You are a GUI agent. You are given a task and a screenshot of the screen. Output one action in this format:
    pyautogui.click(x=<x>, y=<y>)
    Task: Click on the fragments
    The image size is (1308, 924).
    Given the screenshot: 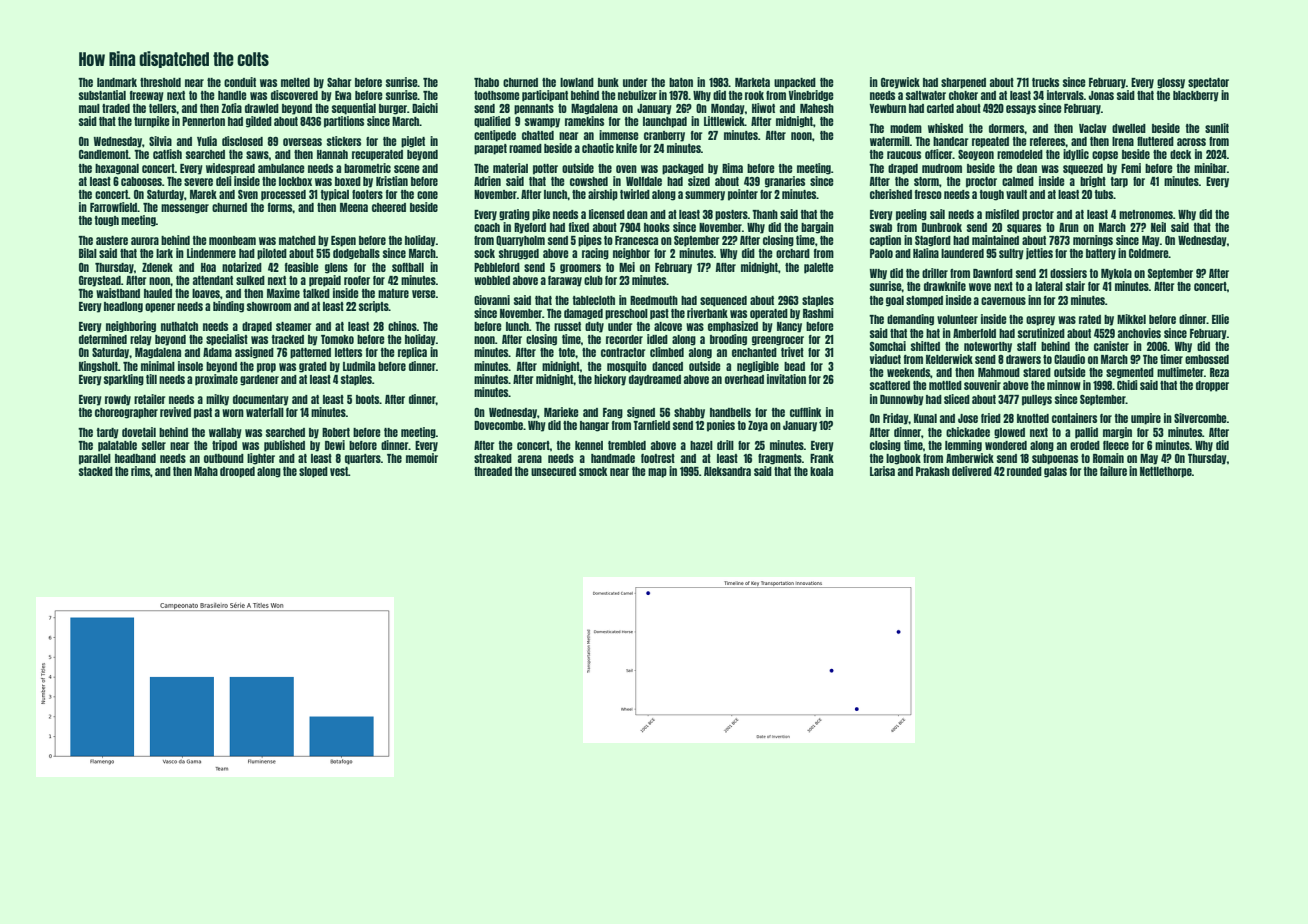 What is the action you would take?
    pyautogui.click(x=780, y=459)
